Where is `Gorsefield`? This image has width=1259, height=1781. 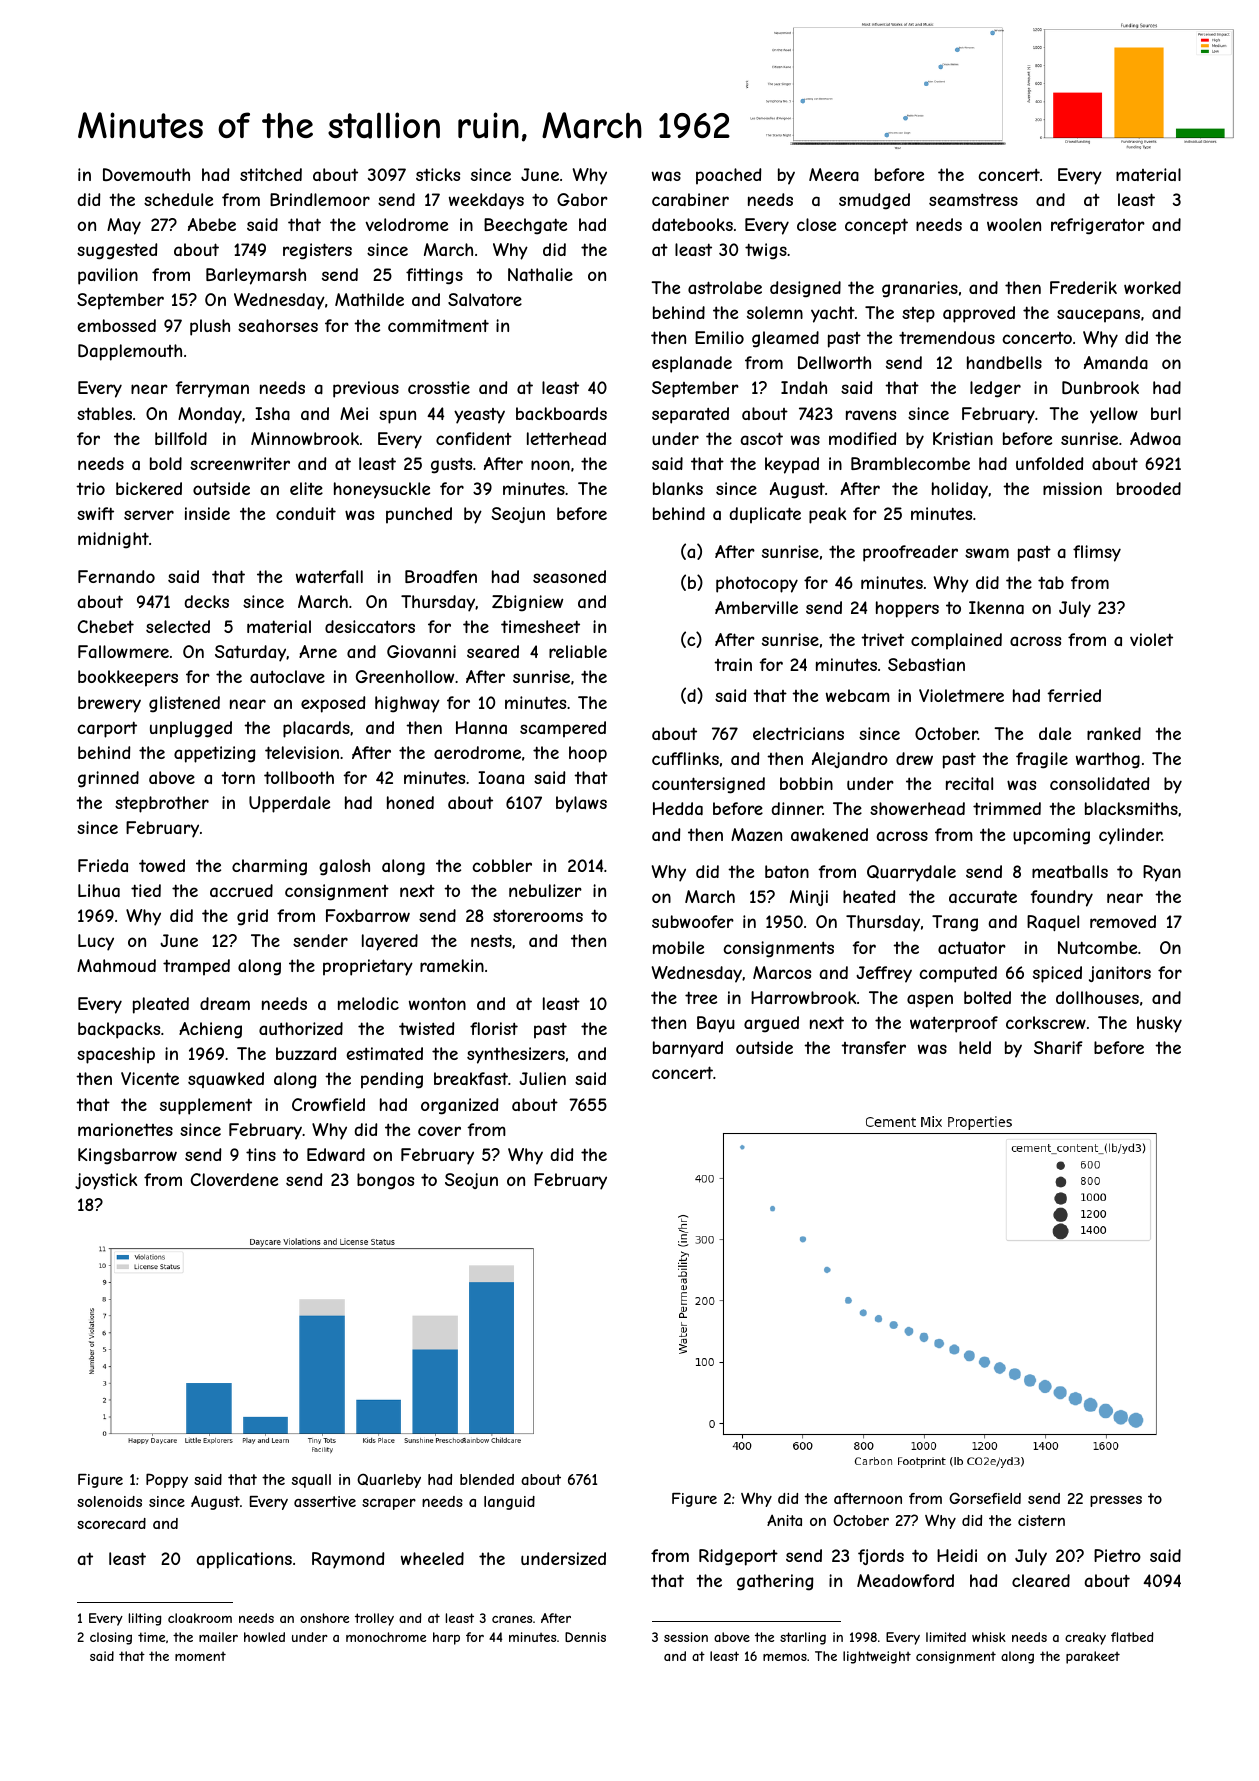 Gorsefield is located at coordinates (985, 1498).
